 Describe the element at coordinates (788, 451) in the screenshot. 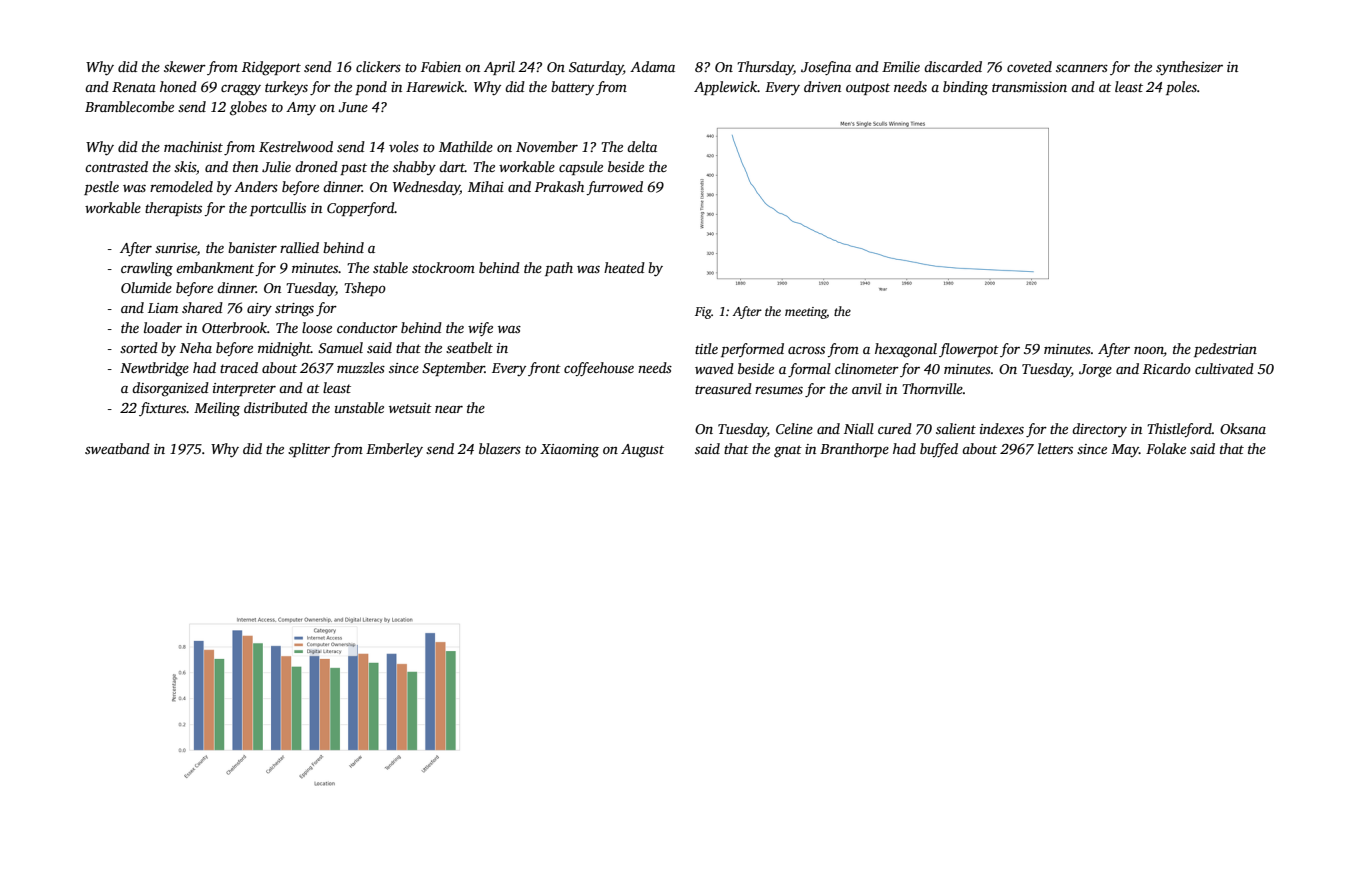

I see `gnat` at that location.
